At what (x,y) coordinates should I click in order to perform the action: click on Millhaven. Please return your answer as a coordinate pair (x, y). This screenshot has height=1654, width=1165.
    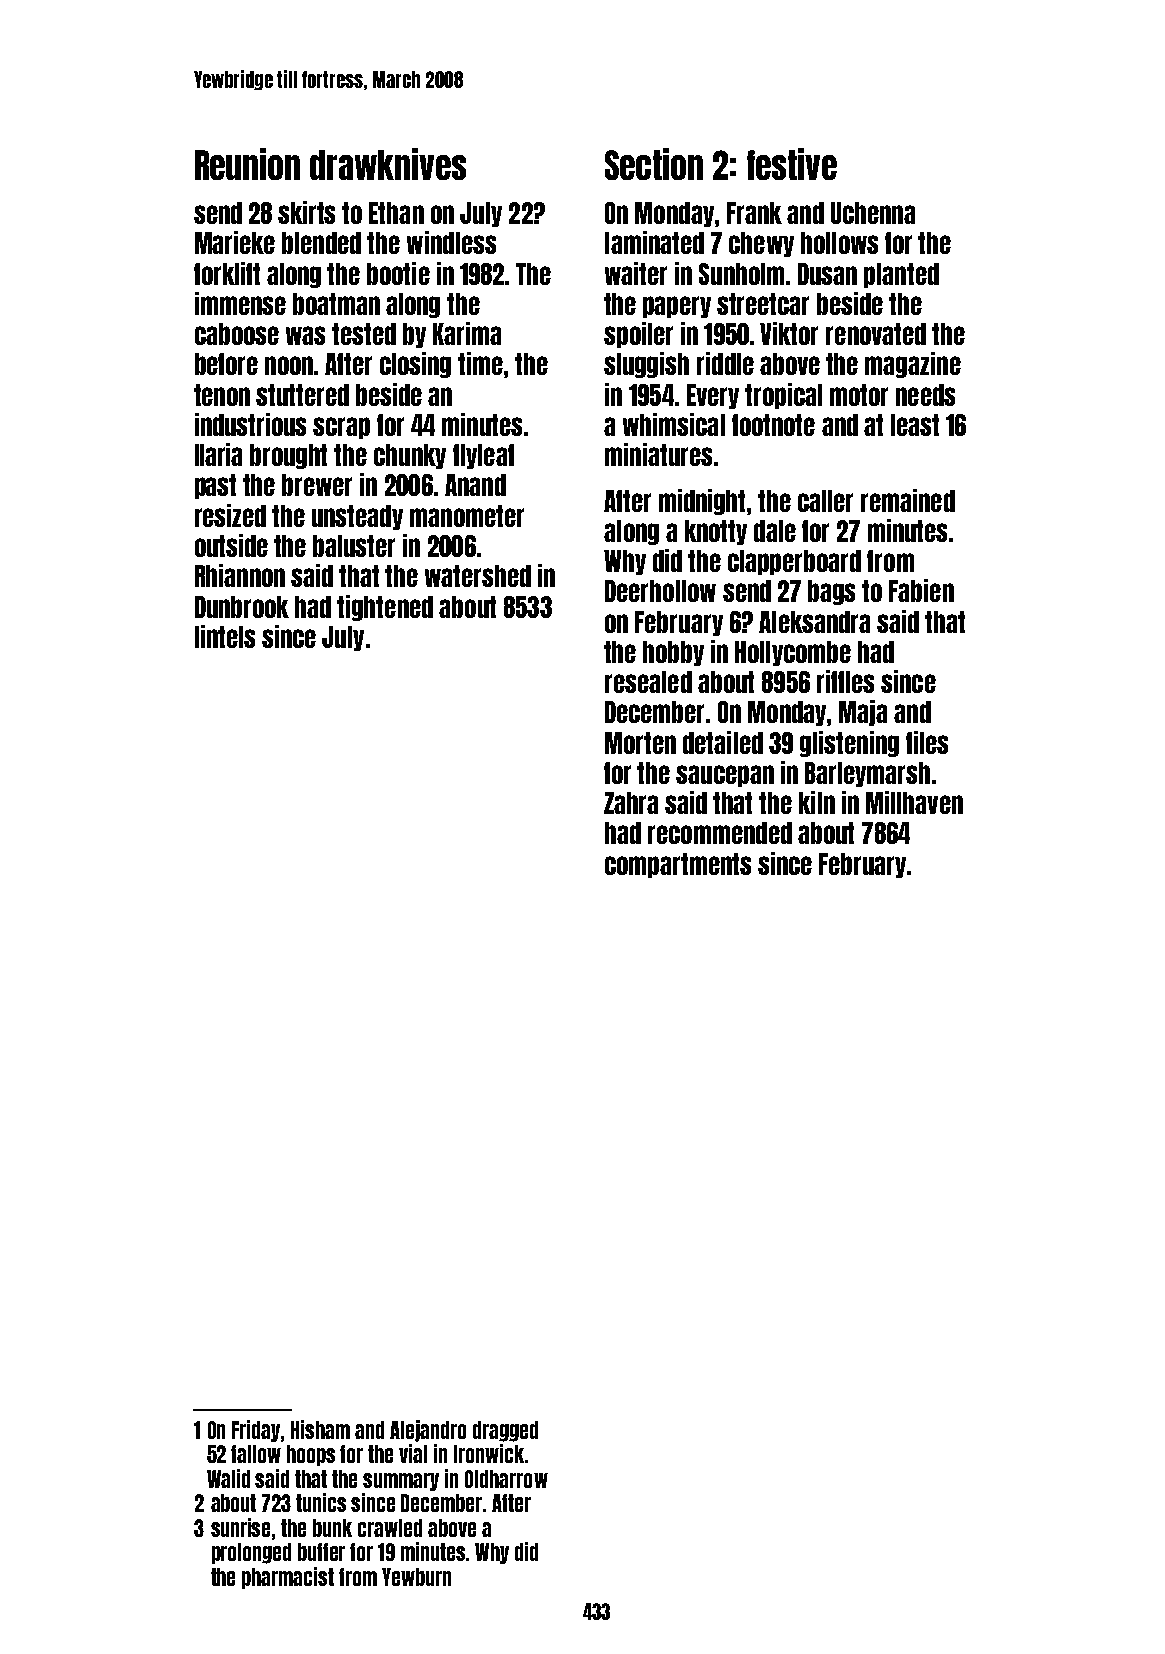
    Looking at the image, I should click on (914, 802).
